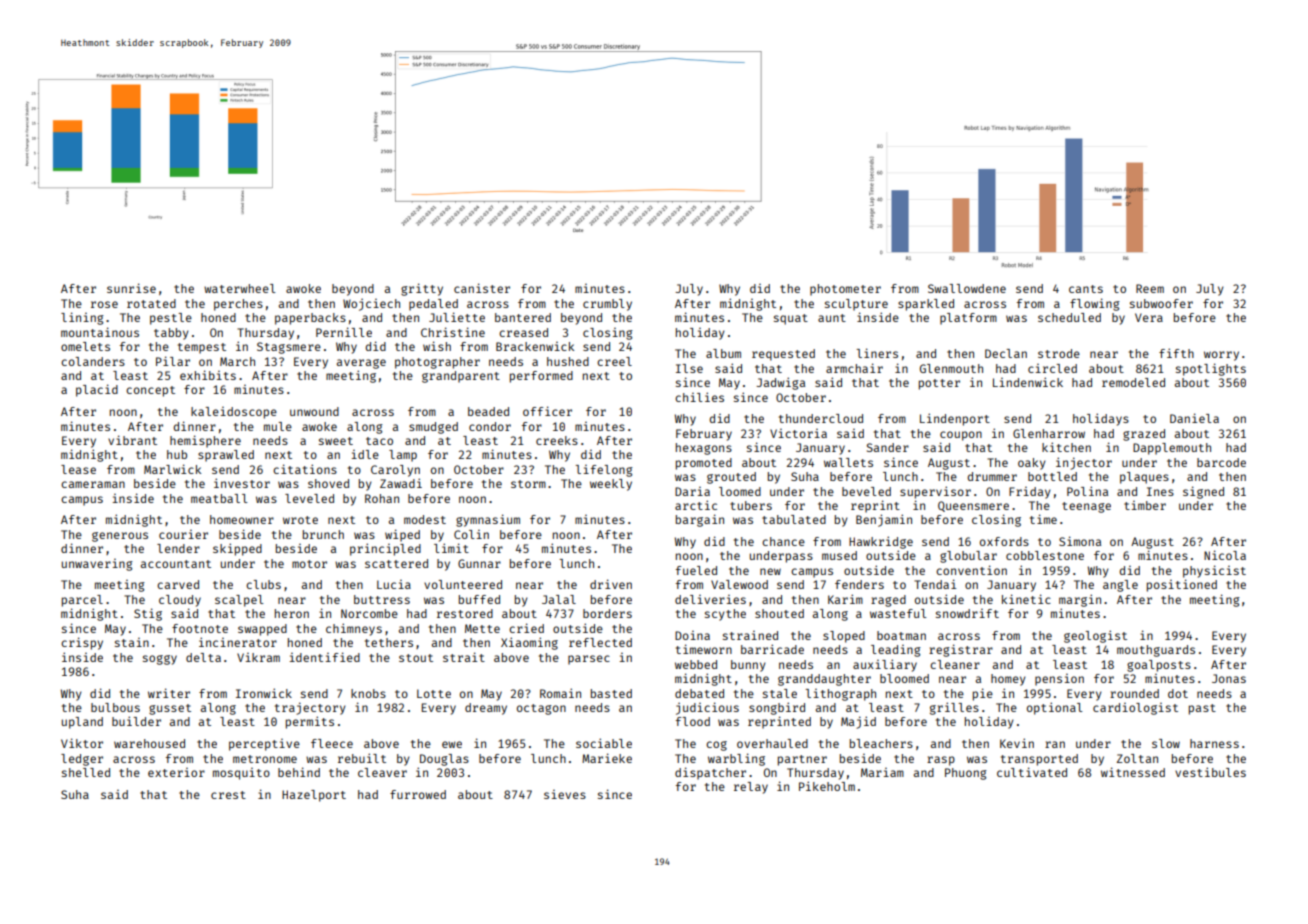 The height and width of the page is (924, 1308). Describe the element at coordinates (565, 794) in the page. I see `sieves` at that location.
